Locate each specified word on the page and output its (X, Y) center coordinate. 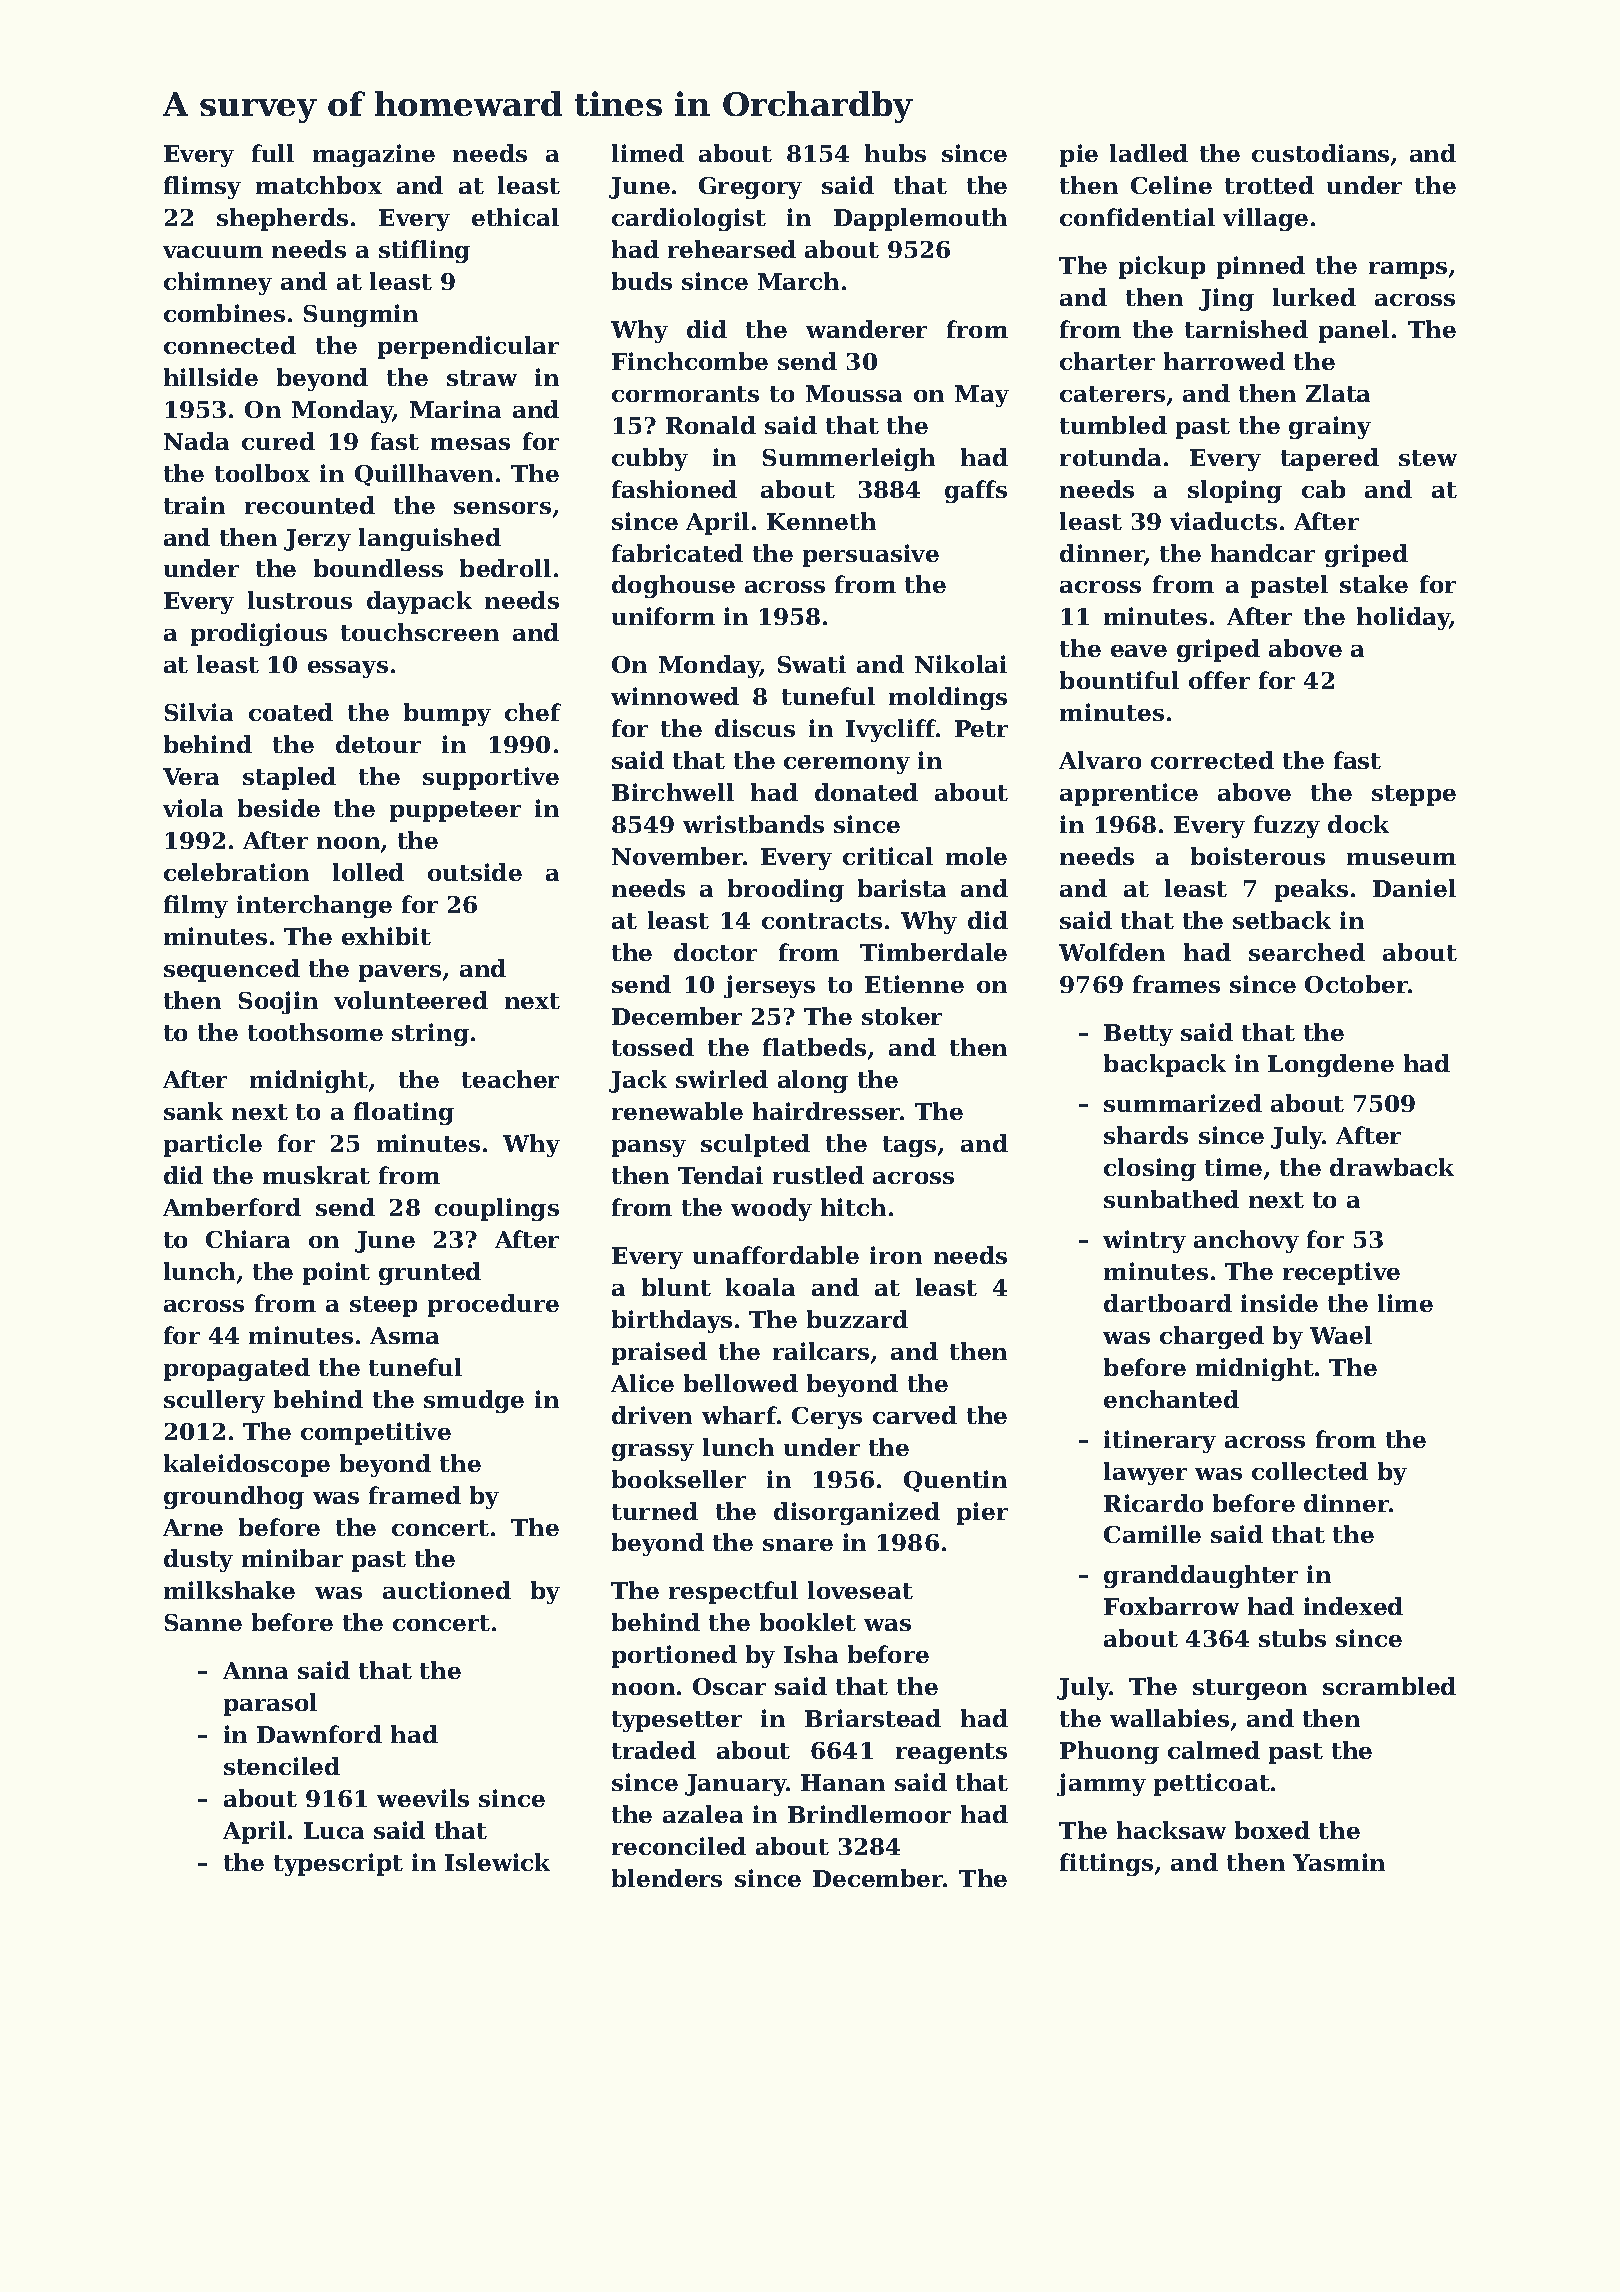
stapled (289, 778)
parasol (270, 1704)
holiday (1403, 618)
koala (760, 1287)
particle (213, 1145)
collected (1310, 1471)
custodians (1320, 153)
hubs (895, 153)
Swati (812, 664)
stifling (424, 251)
